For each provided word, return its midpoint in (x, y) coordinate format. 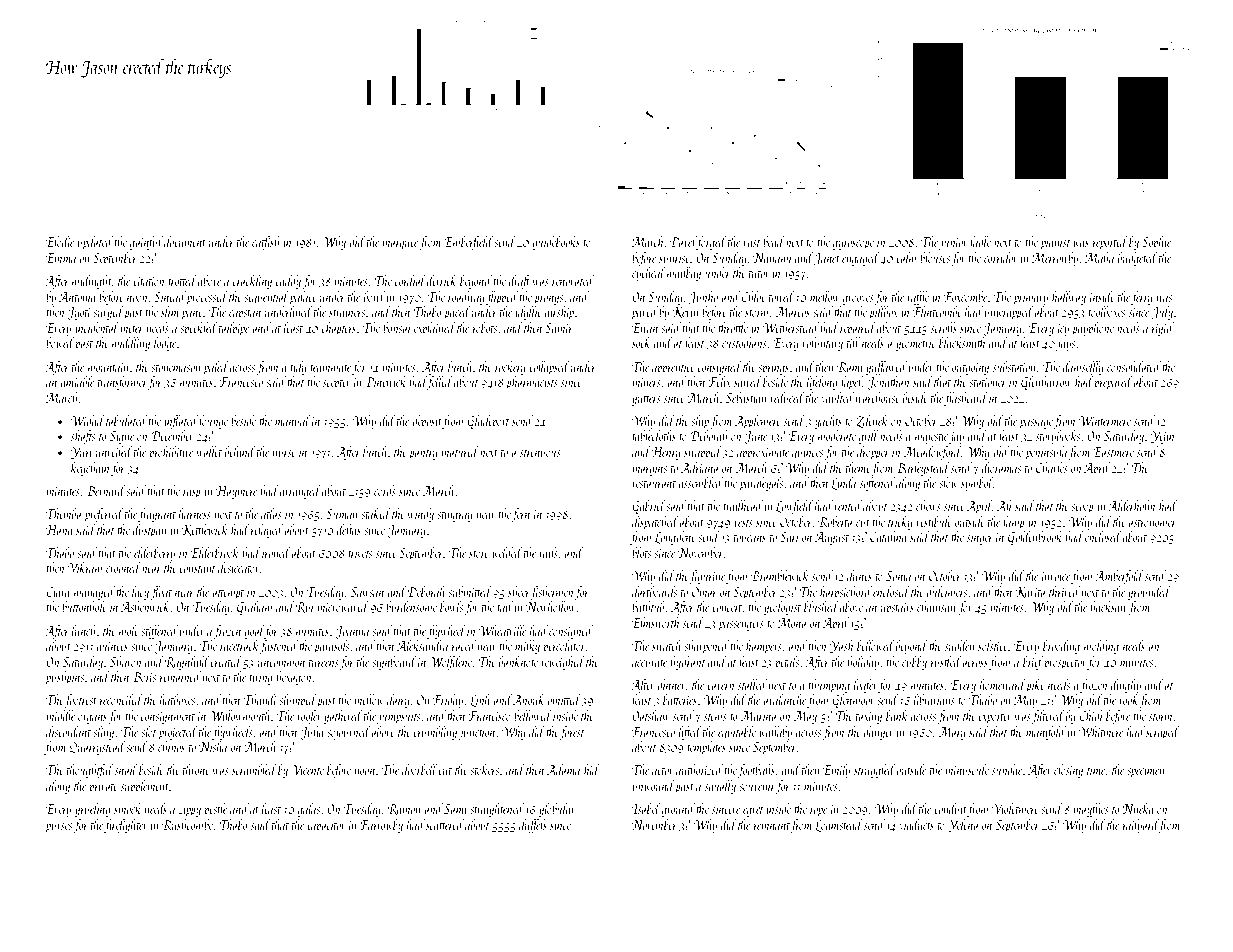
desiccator (239, 567)
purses (58, 828)
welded (507, 552)
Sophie (1156, 243)
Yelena (963, 825)
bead (774, 241)
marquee (400, 245)
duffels (533, 826)
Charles (1052, 467)
